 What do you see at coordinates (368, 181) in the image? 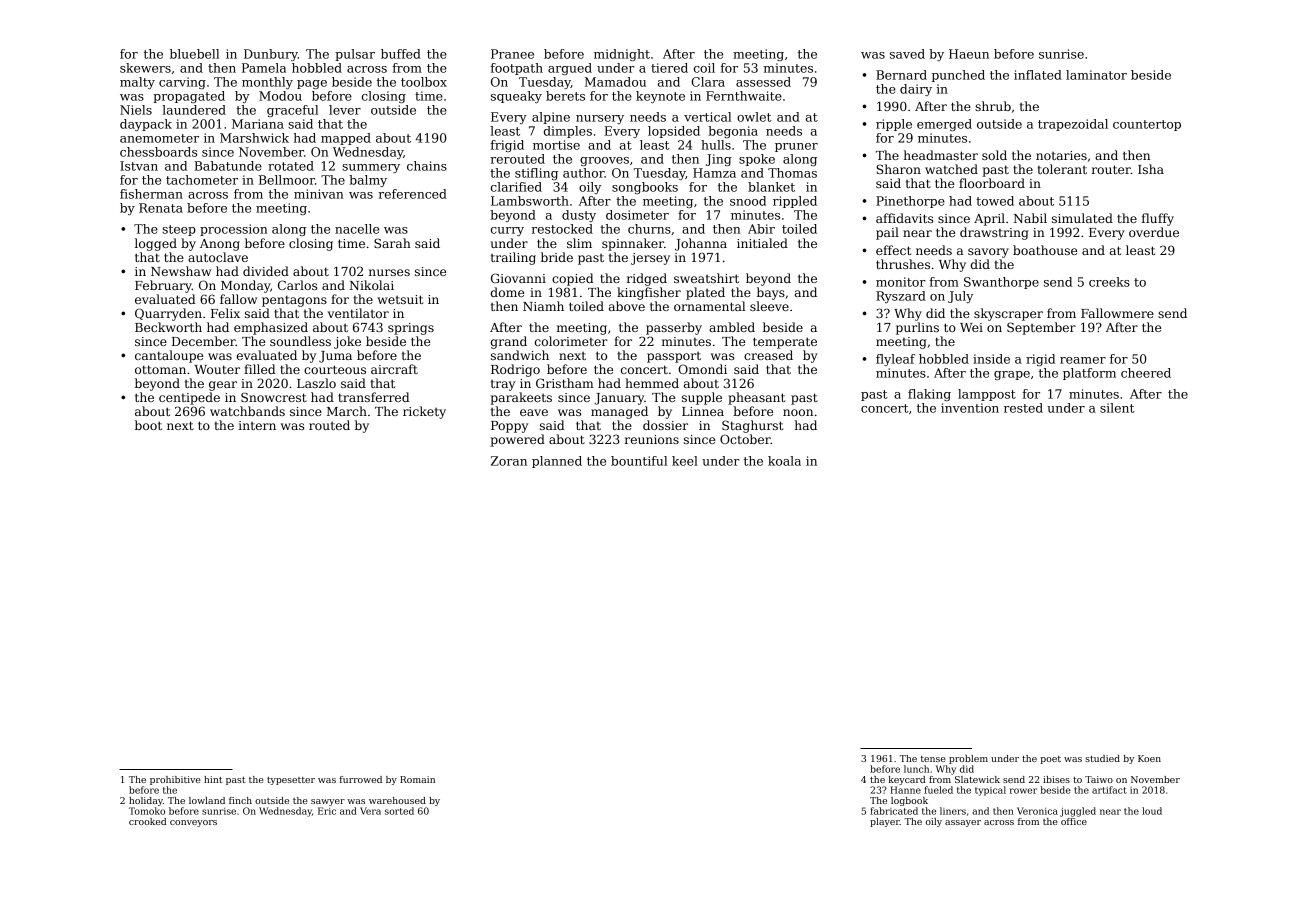
I see `balmy` at bounding box center [368, 181].
